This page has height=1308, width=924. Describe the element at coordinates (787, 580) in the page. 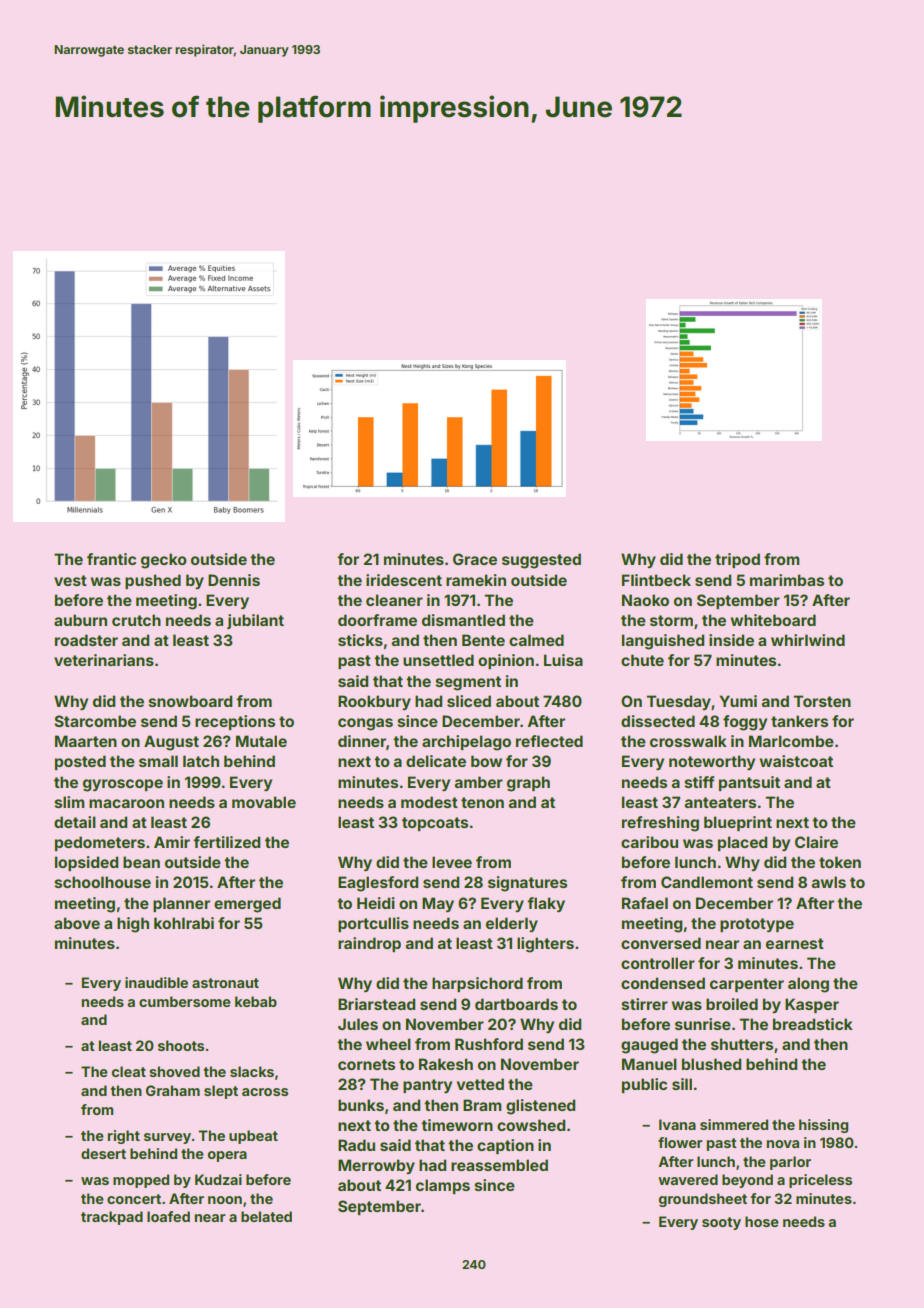

I see `marimbas` at that location.
